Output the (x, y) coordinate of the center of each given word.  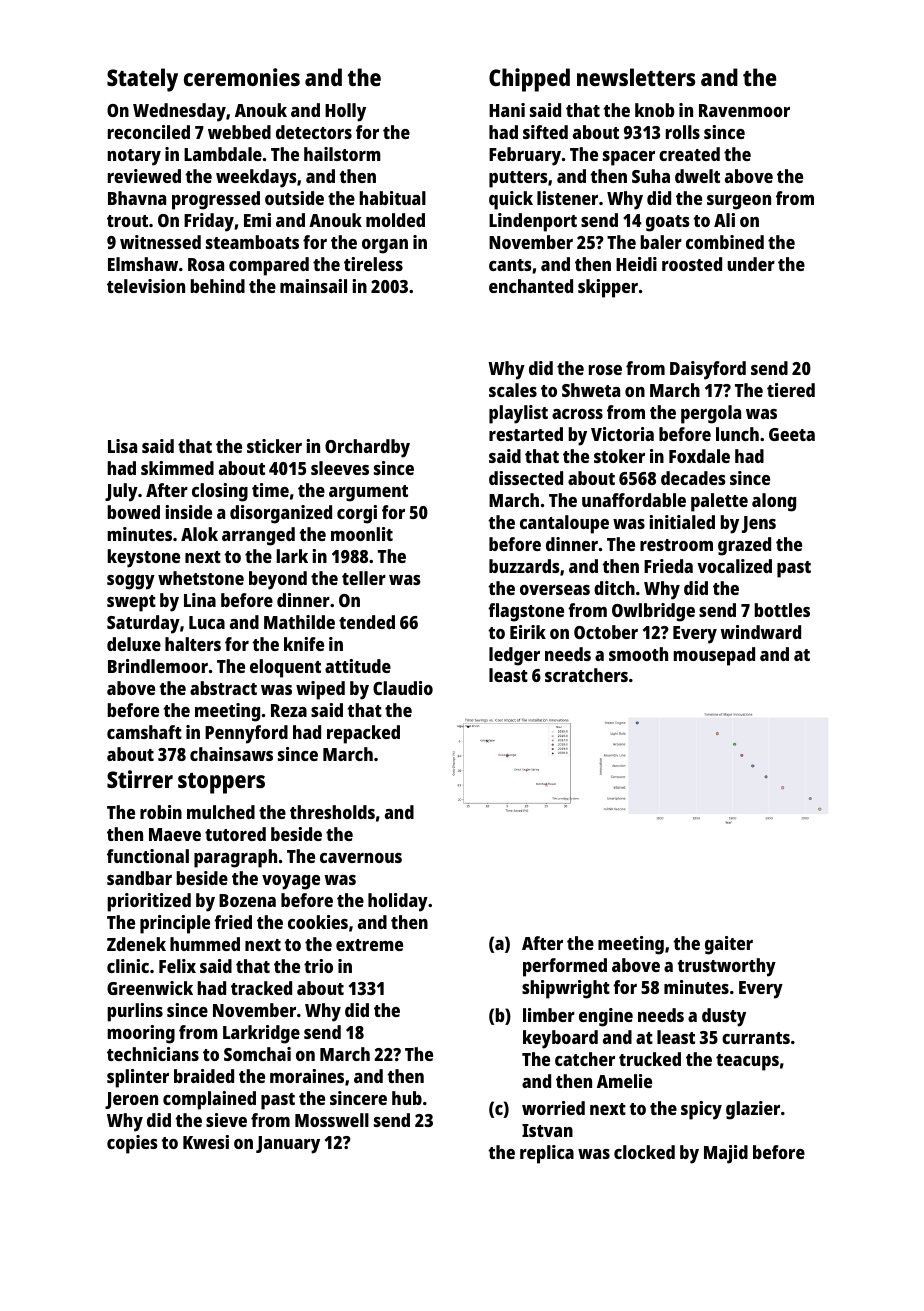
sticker (274, 446)
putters (518, 179)
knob (655, 110)
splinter (138, 1078)
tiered (791, 390)
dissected (526, 478)
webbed (239, 132)
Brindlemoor (158, 666)
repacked (363, 734)
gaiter (729, 945)
